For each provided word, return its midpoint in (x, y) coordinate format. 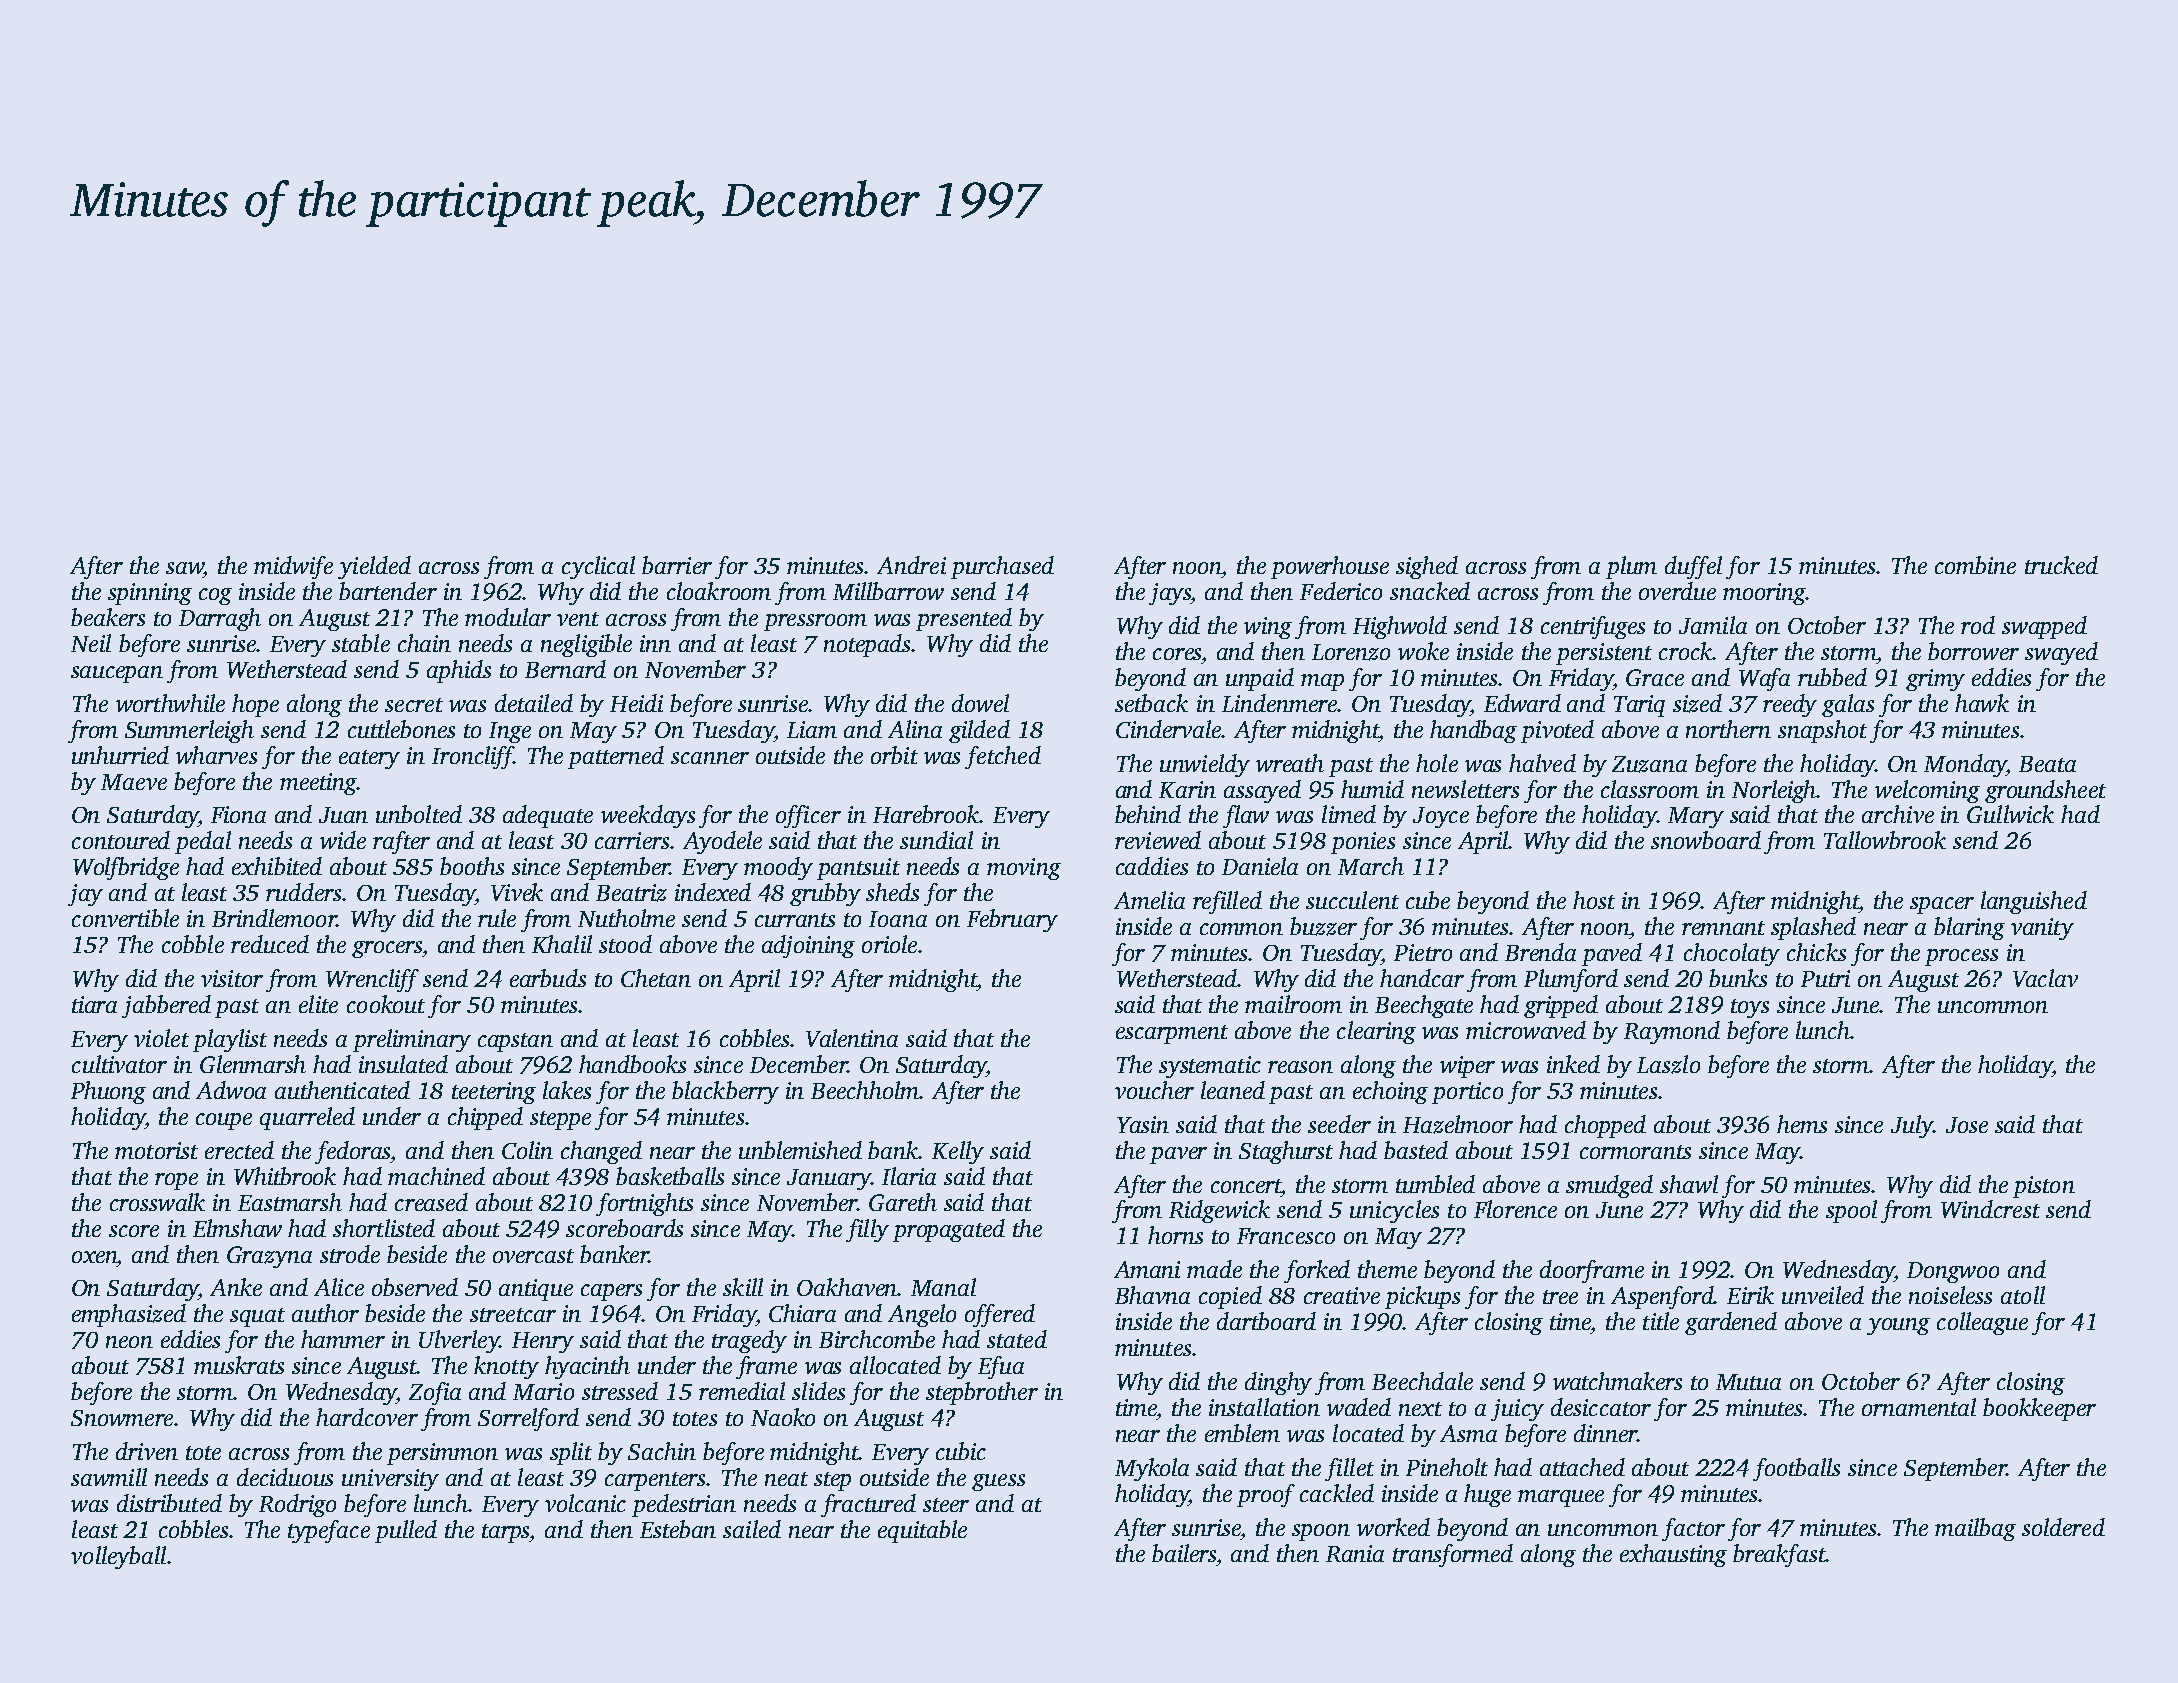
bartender (388, 591)
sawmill (109, 1477)
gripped (1561, 1006)
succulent (1352, 900)
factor (1693, 1529)
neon (129, 1342)
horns (1175, 1235)
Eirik (1750, 1295)
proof (1266, 1495)
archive (1898, 814)
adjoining (808, 946)
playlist (230, 1040)
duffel (1693, 567)
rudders (303, 892)
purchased (1002, 567)
